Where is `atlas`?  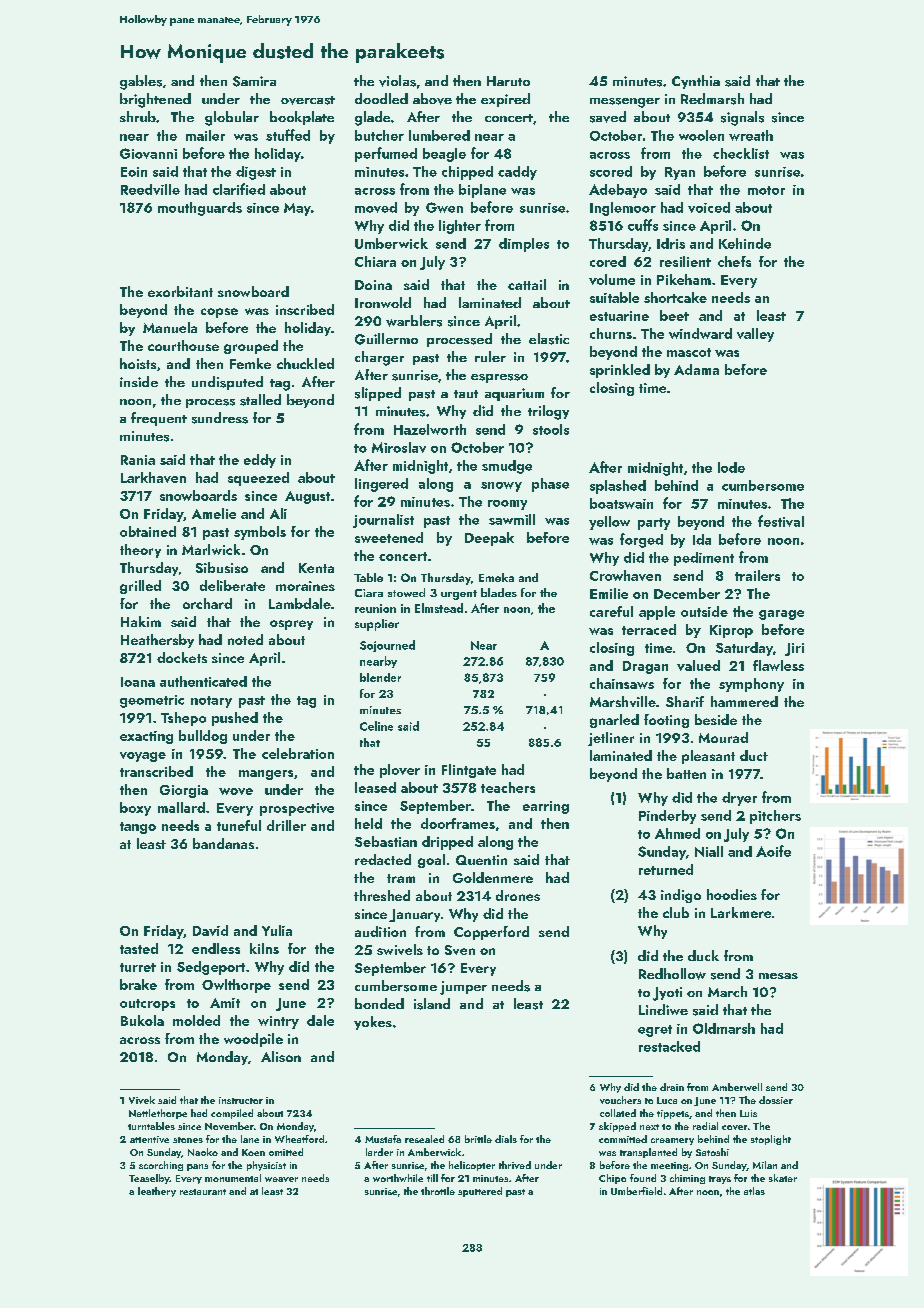 atlas is located at coordinates (754, 1191).
